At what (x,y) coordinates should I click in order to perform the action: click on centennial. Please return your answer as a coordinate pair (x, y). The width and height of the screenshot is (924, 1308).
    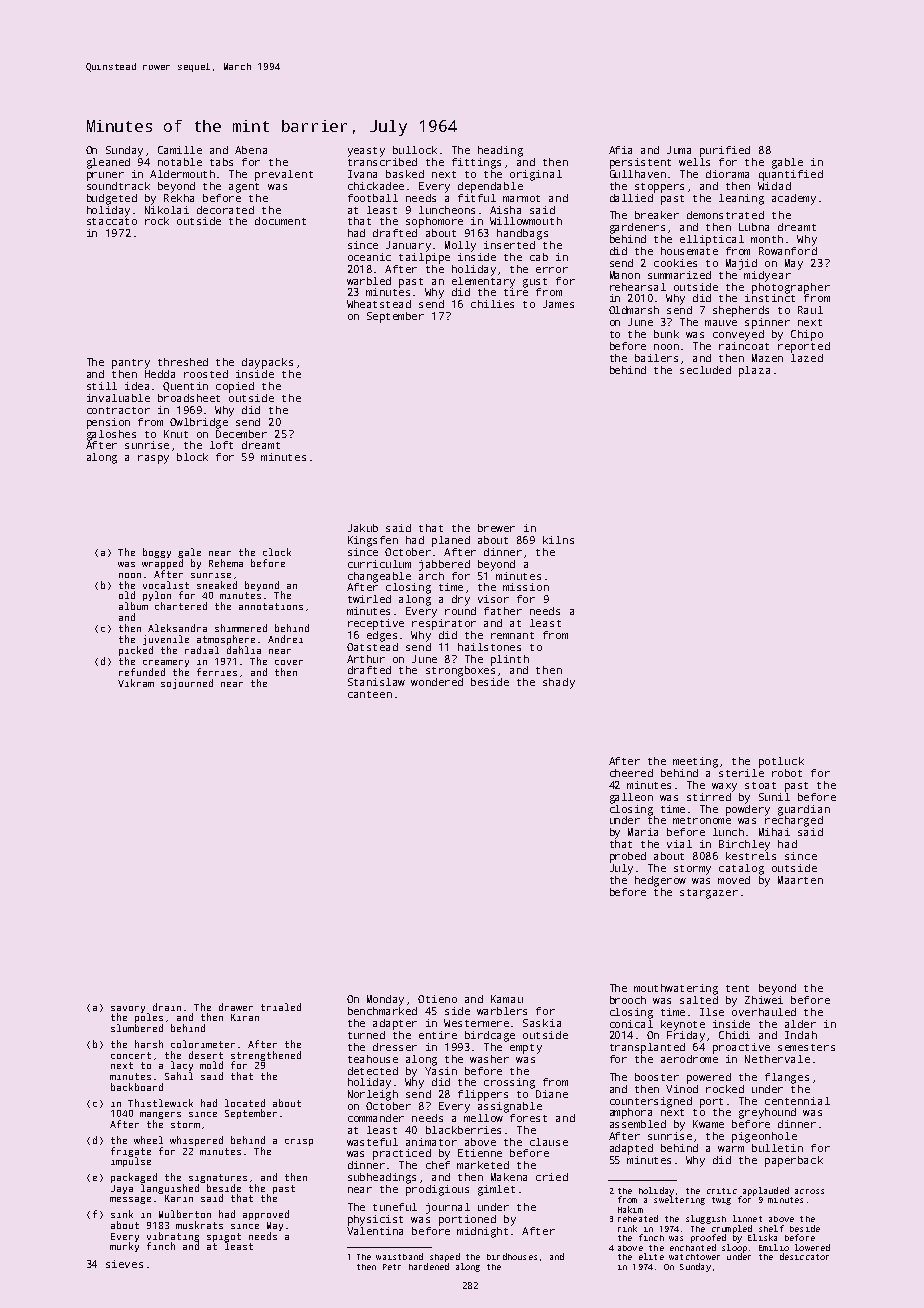
    Looking at the image, I should click on (797, 1101).
